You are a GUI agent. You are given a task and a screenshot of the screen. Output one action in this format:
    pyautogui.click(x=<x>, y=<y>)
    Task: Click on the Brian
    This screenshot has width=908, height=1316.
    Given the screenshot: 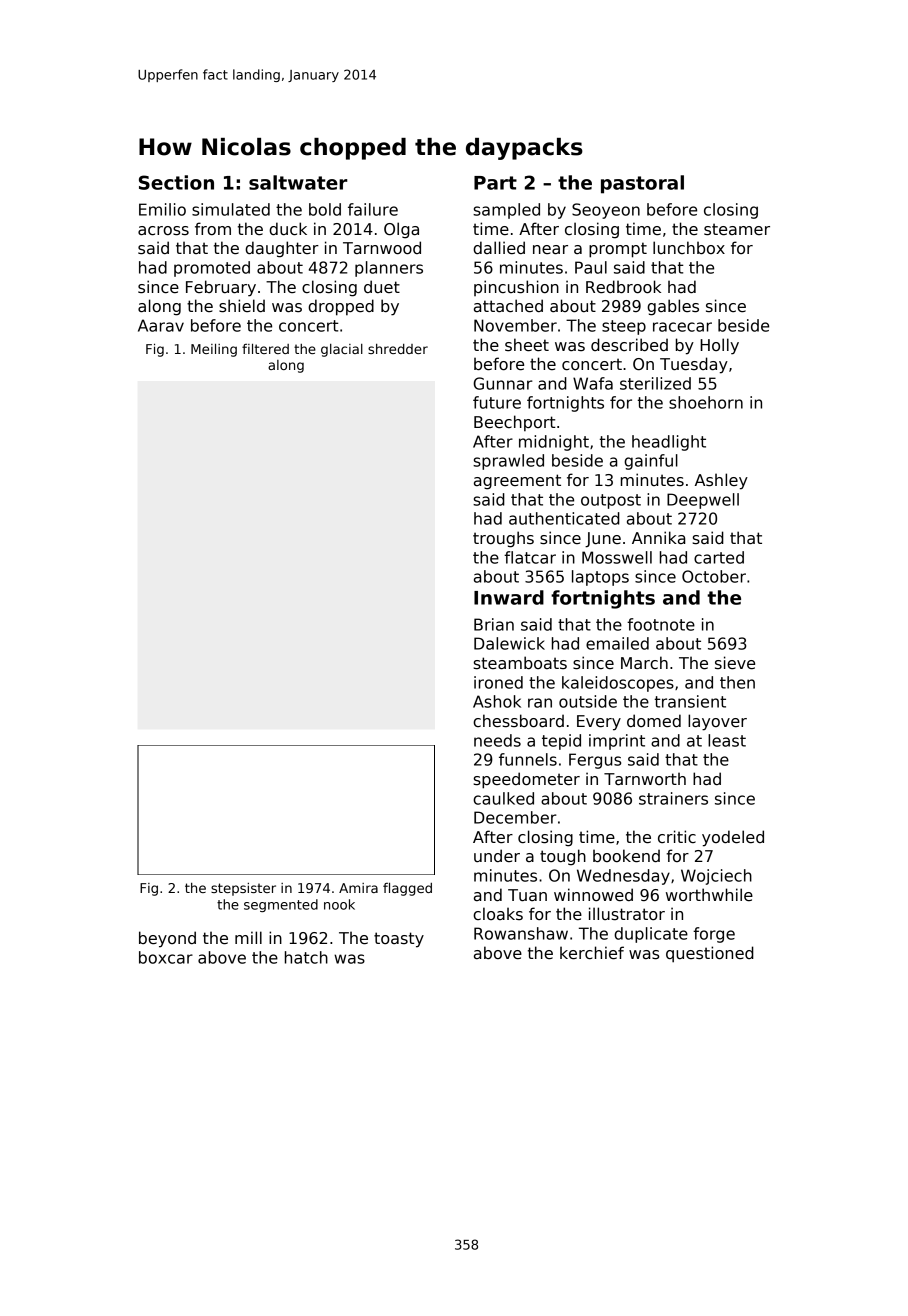 What is the action you would take?
    pyautogui.click(x=494, y=624)
